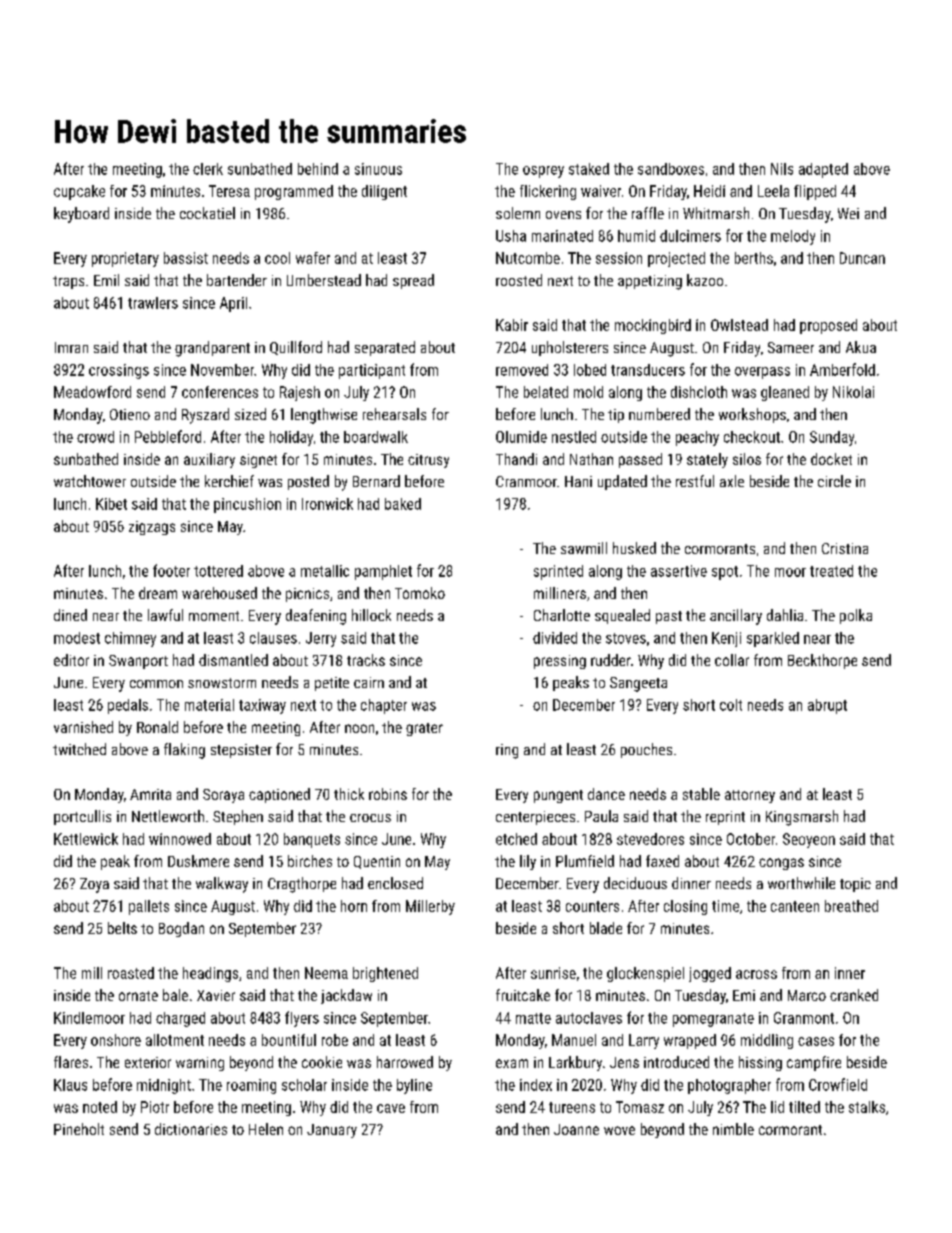 The image size is (952, 1233). Describe the element at coordinates (695, 481) in the screenshot. I see `restful` at that location.
